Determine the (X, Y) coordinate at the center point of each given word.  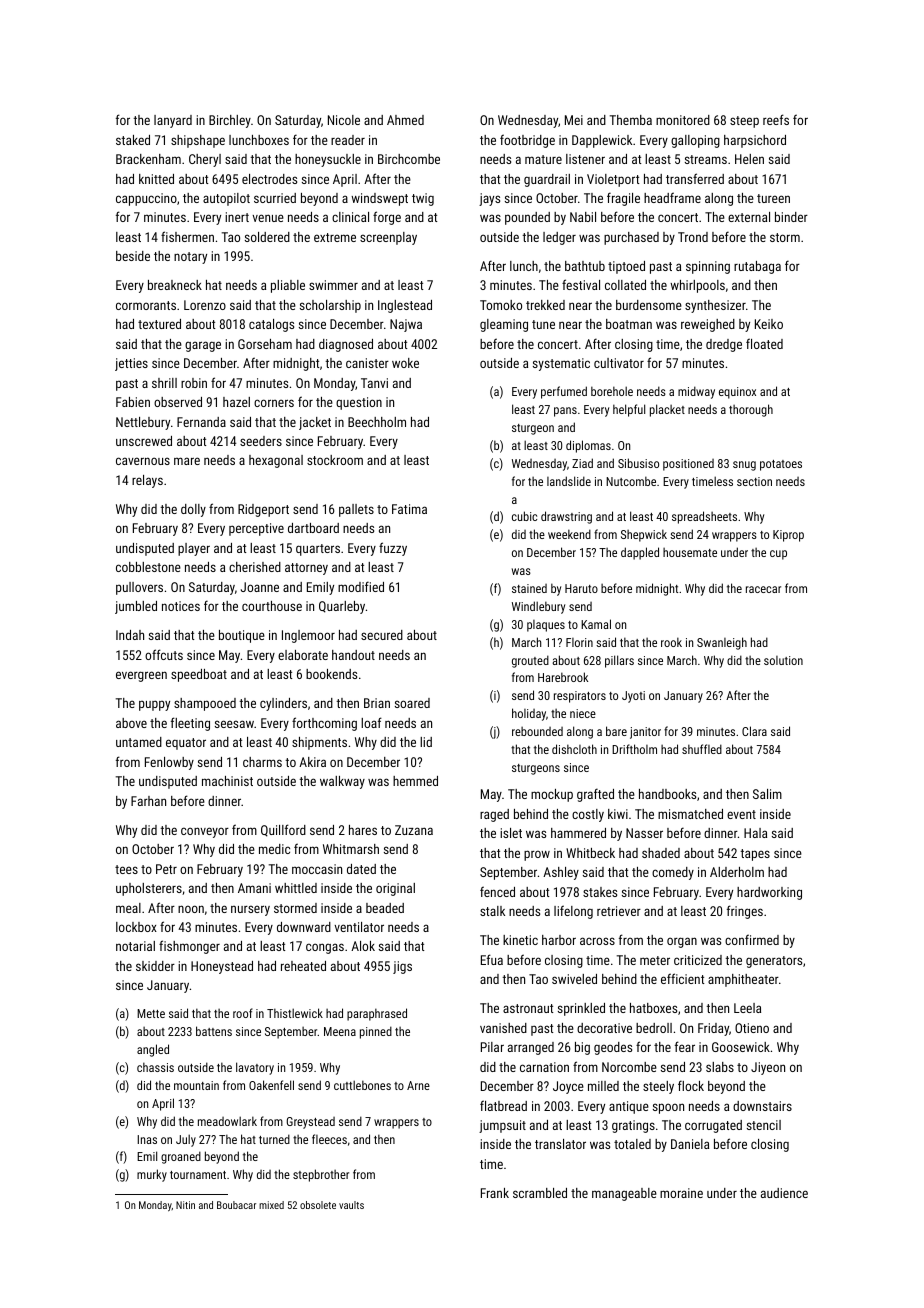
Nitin (185, 1205)
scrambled (540, 1193)
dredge (724, 345)
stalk (492, 911)
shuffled (702, 749)
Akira (312, 762)
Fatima (409, 509)
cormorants (146, 305)
